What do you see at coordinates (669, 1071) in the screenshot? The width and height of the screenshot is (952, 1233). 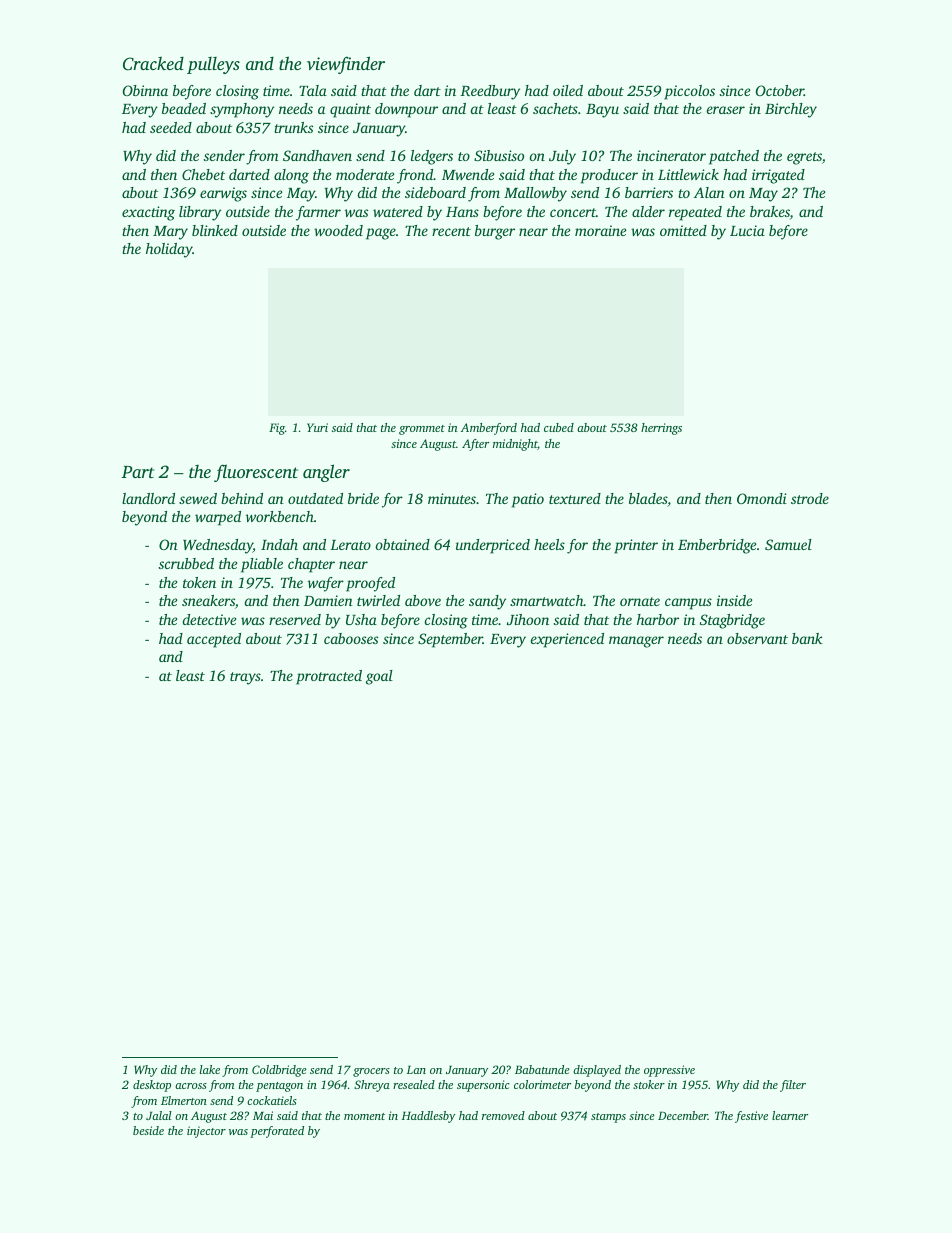 I see `oppressive` at bounding box center [669, 1071].
